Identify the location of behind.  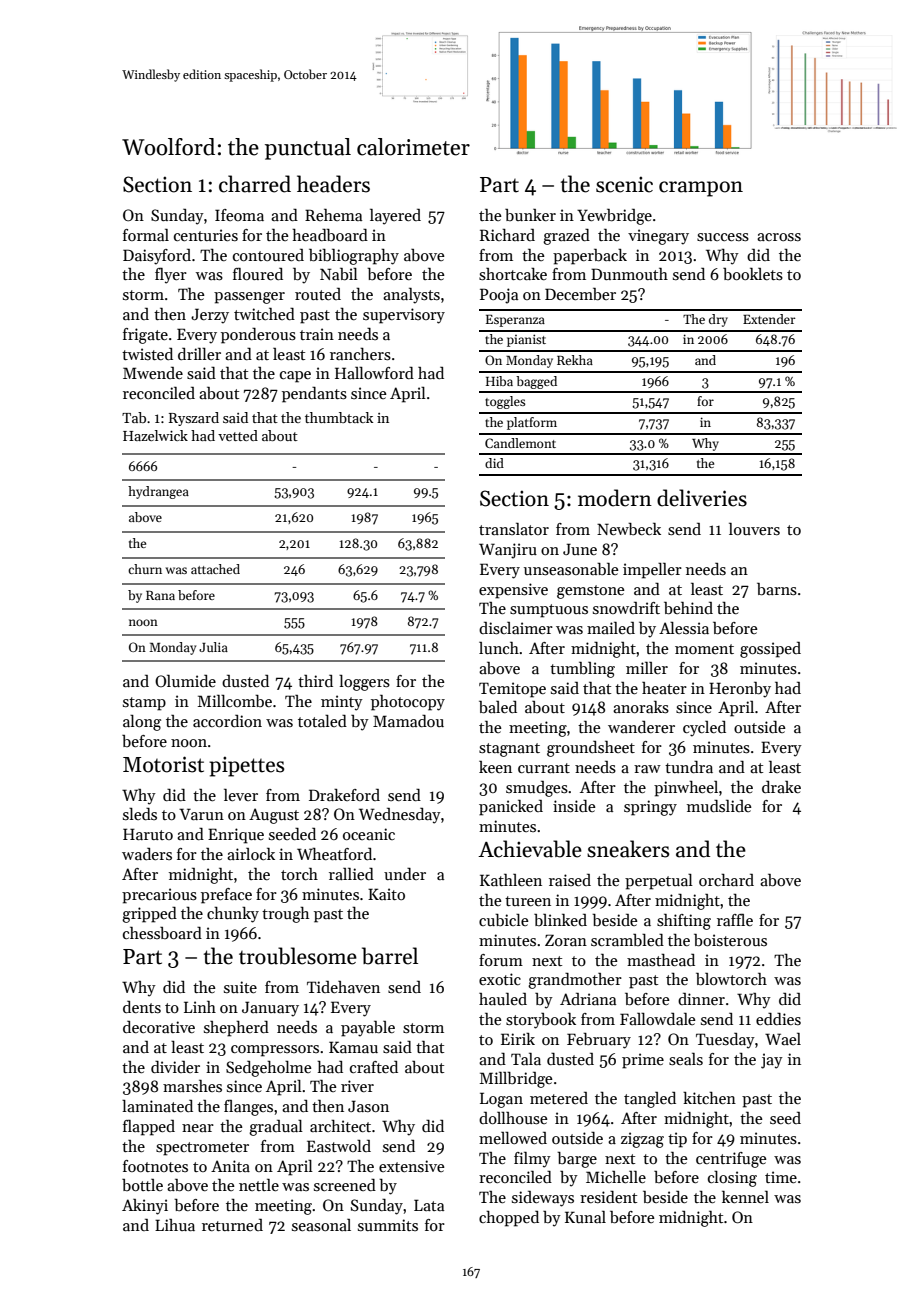
(688, 608).
